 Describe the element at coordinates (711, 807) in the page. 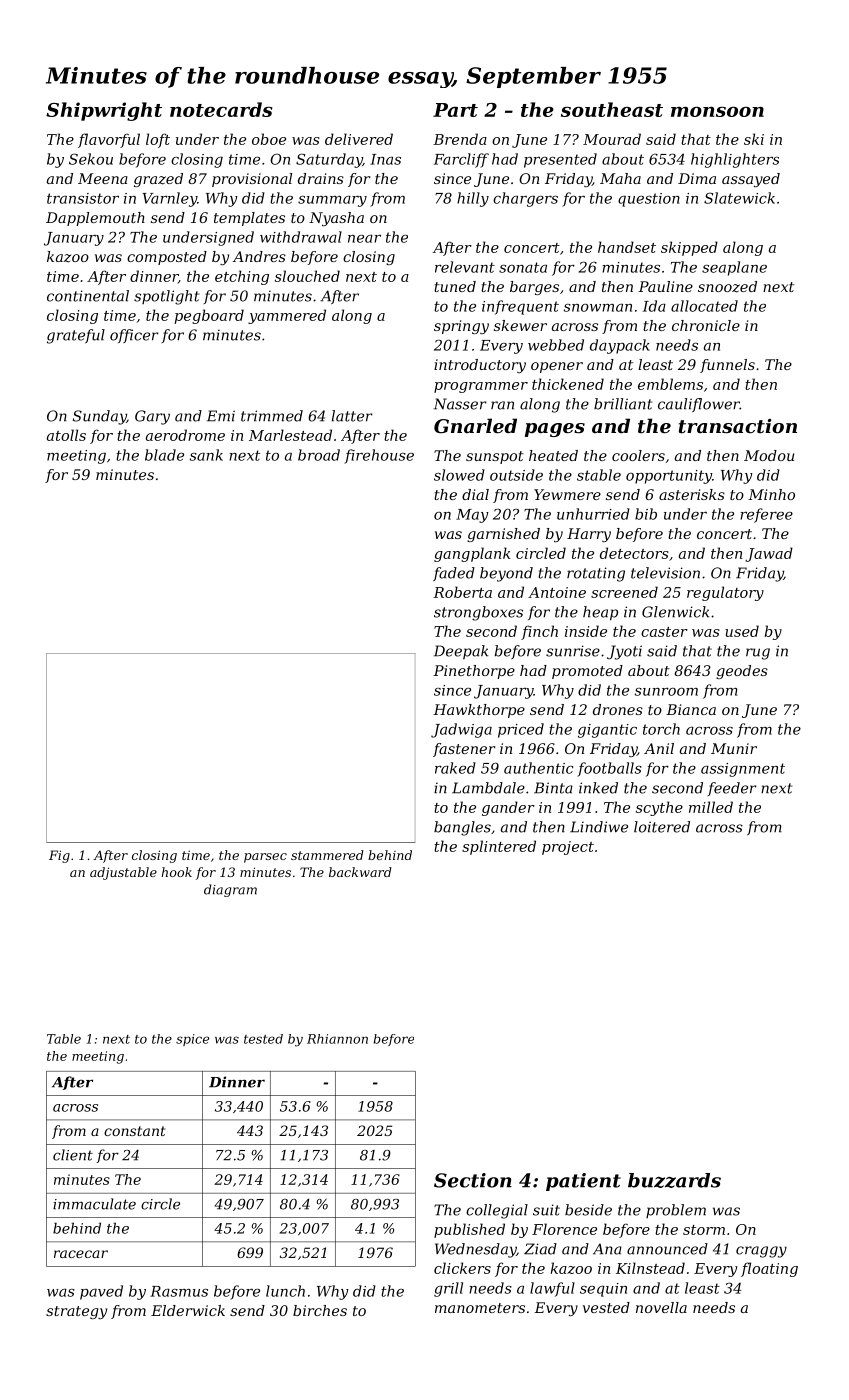

I see `milled` at that location.
